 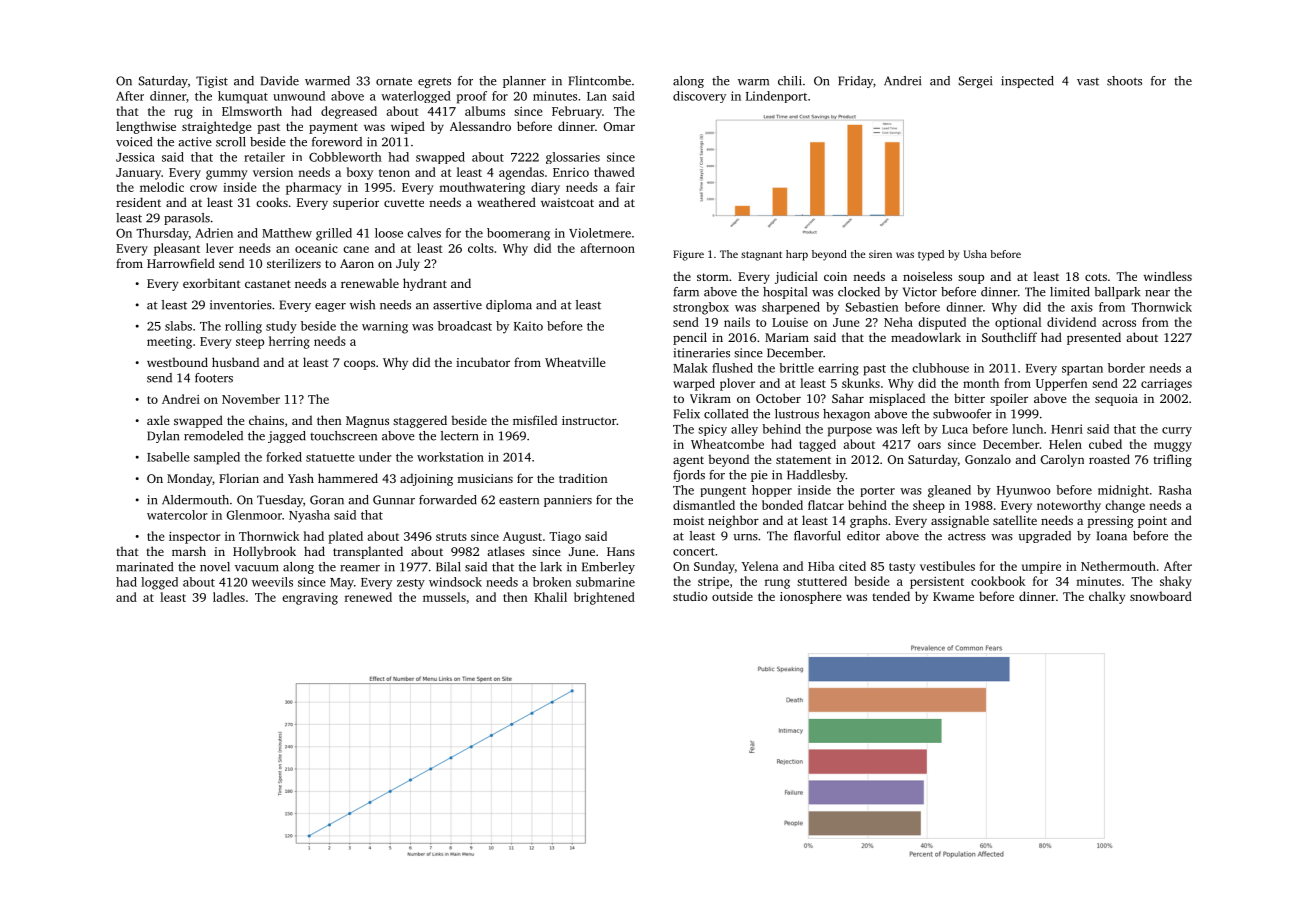 I want to click on Flintcombe, so click(x=600, y=81).
